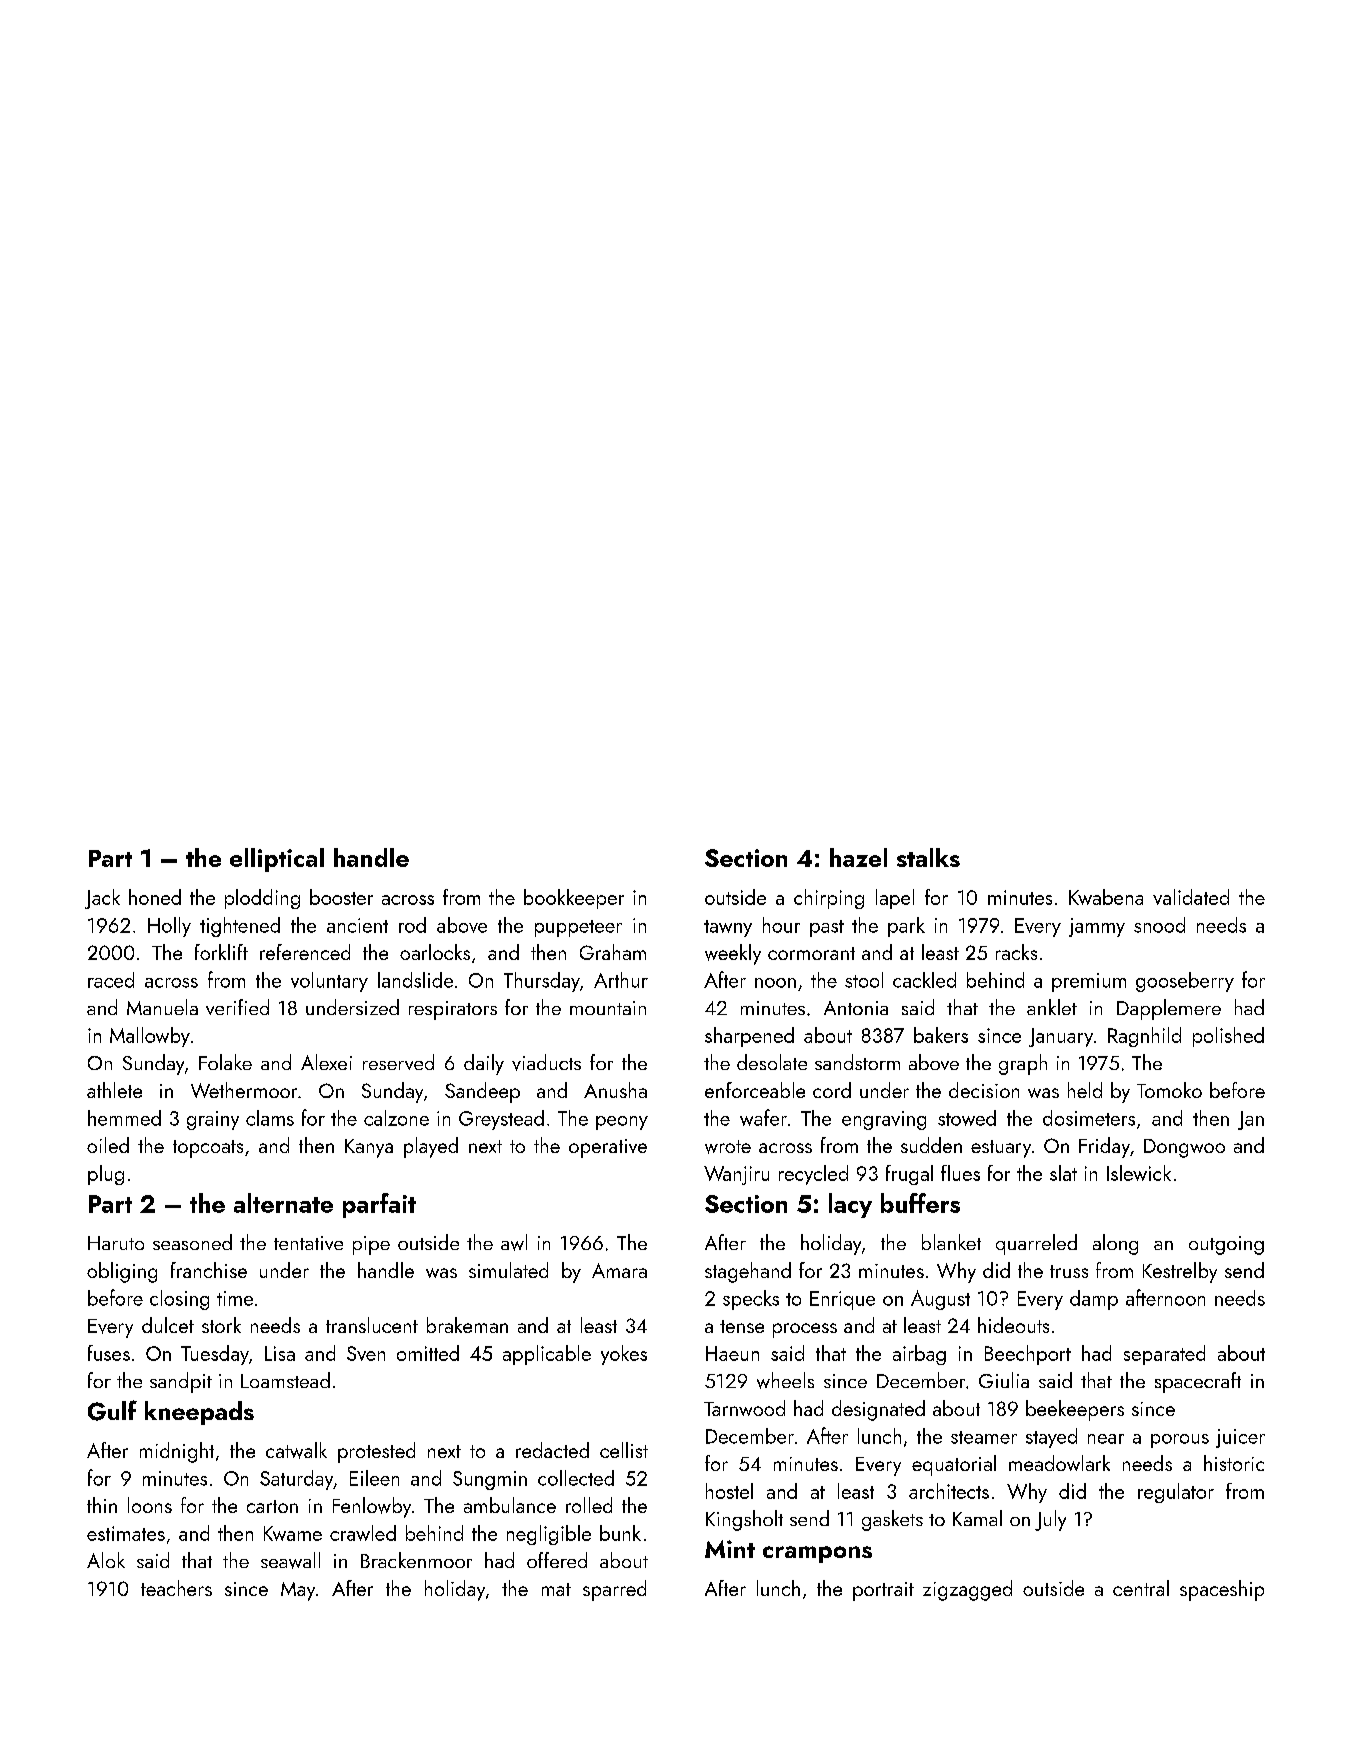 The image size is (1352, 1750). I want to click on buffers, so click(920, 1203).
